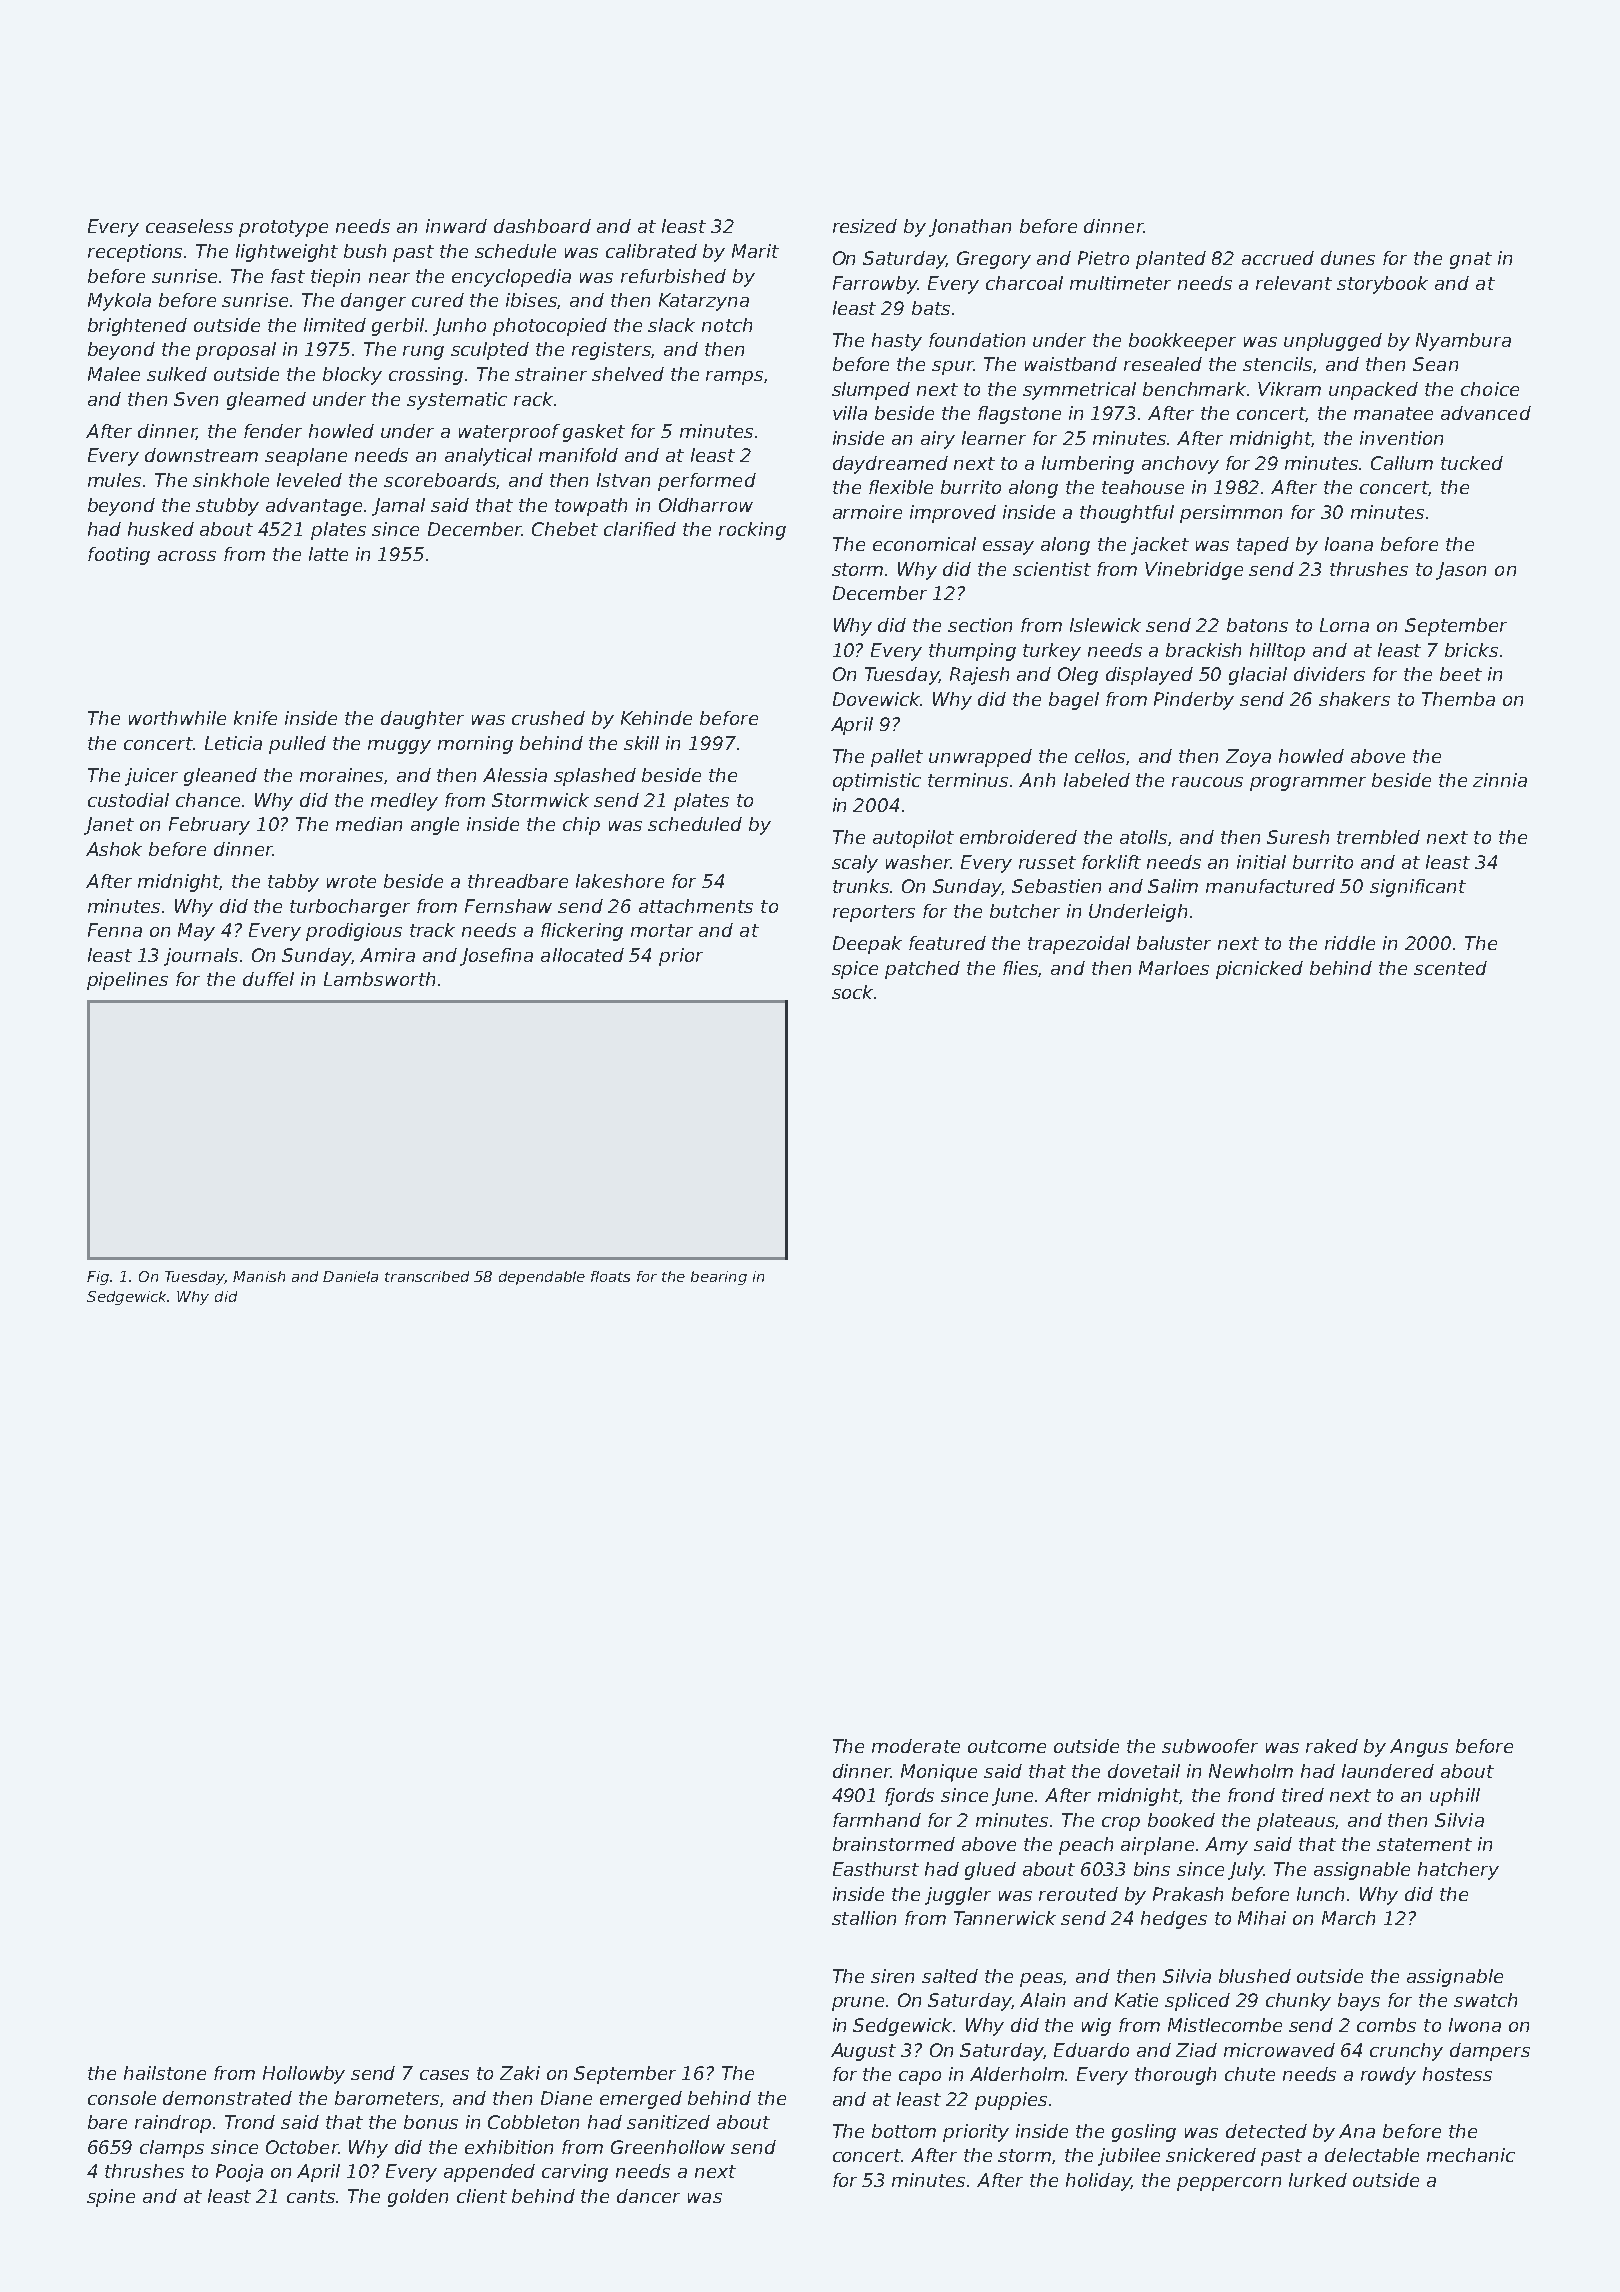  What do you see at coordinates (1229, 2184) in the document?
I see `peppercorn` at bounding box center [1229, 2184].
